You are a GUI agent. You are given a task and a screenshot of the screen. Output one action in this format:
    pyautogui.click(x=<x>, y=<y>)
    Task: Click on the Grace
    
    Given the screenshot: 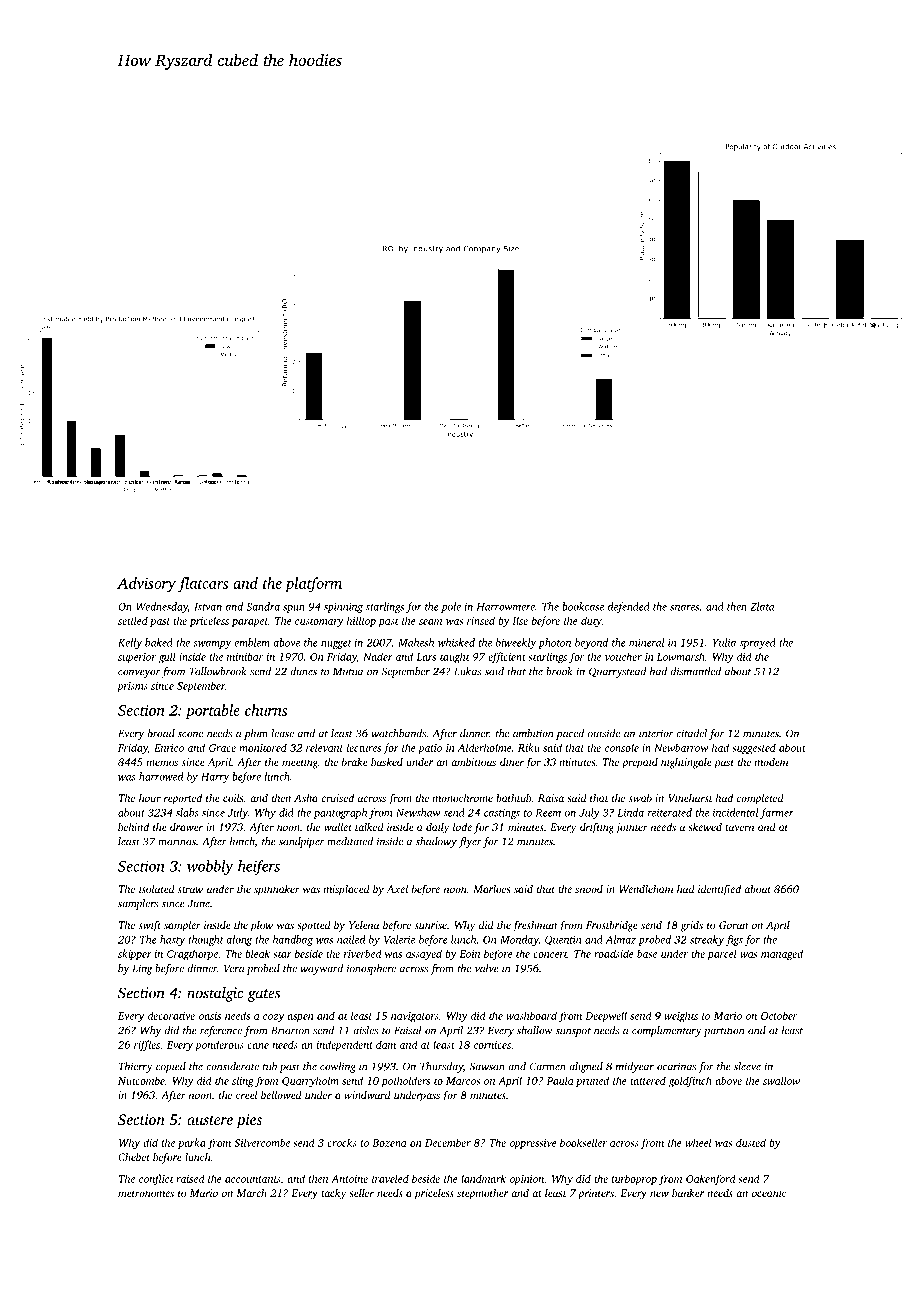 What is the action you would take?
    pyautogui.click(x=222, y=748)
